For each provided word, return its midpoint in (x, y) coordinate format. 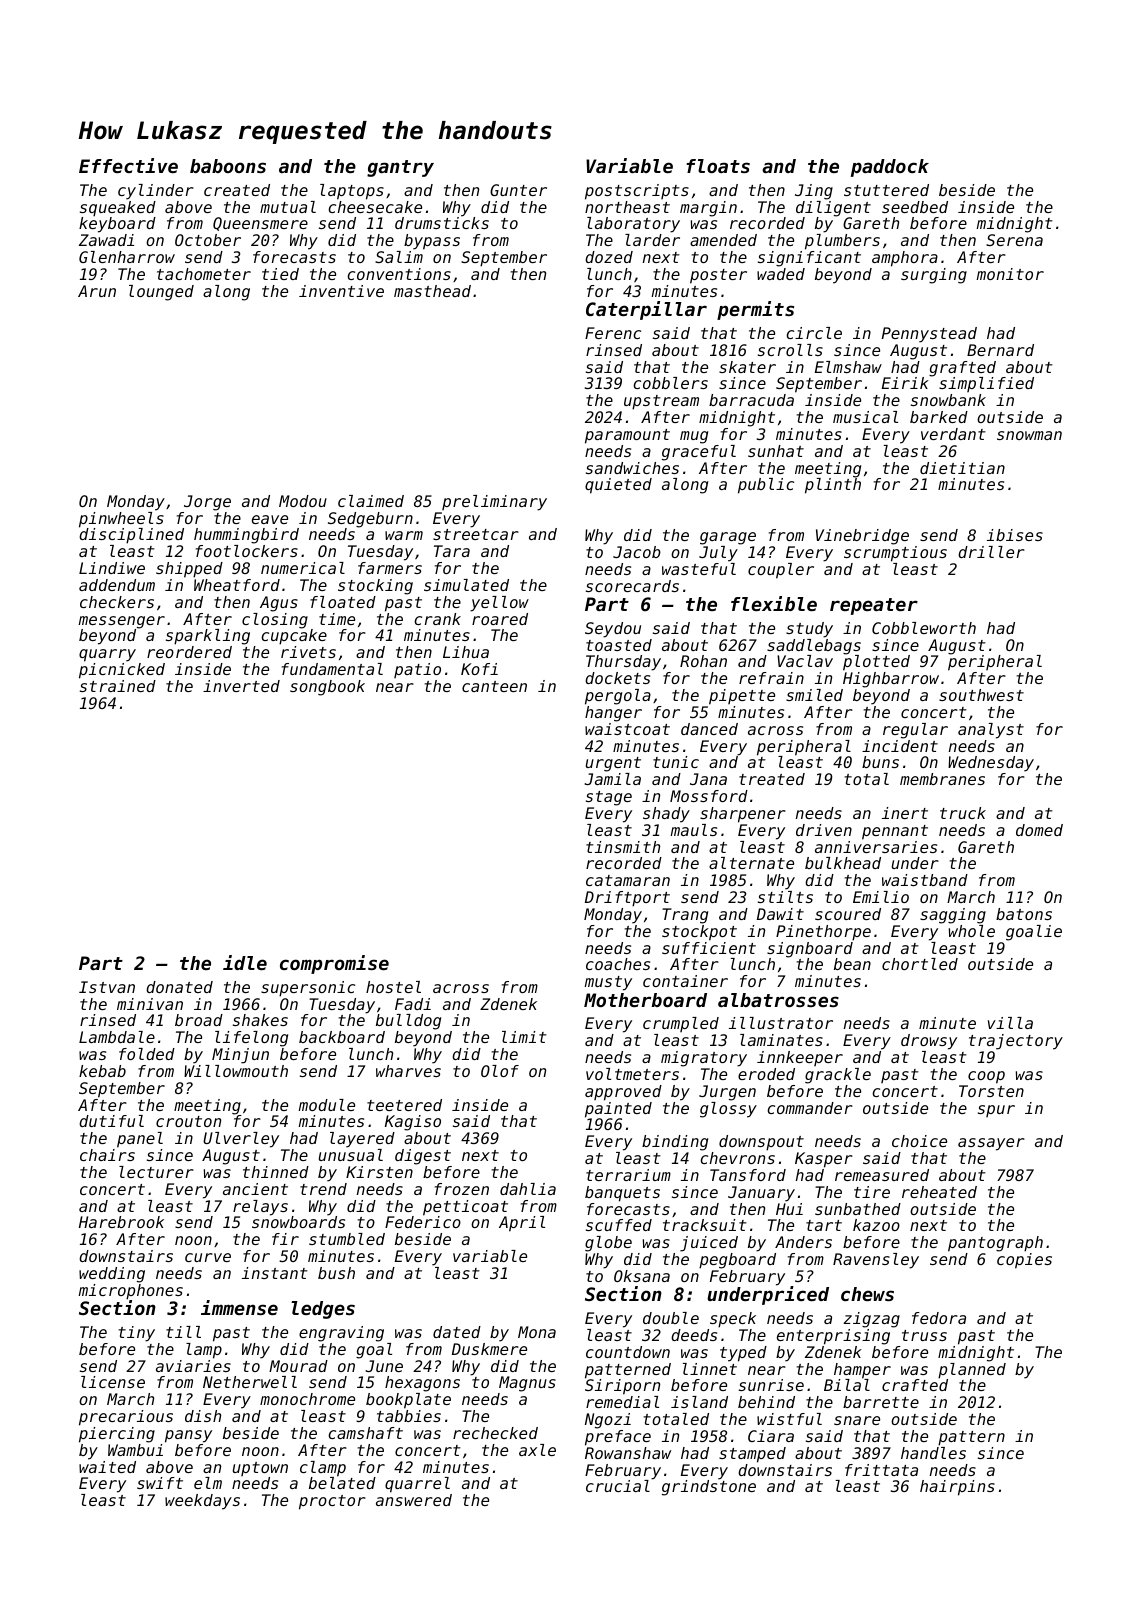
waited (107, 1467)
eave (270, 519)
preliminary (494, 503)
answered (414, 1500)
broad (199, 1020)
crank (437, 619)
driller (991, 552)
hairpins (957, 1488)
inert (905, 813)
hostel (393, 987)
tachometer (204, 274)
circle (814, 333)
